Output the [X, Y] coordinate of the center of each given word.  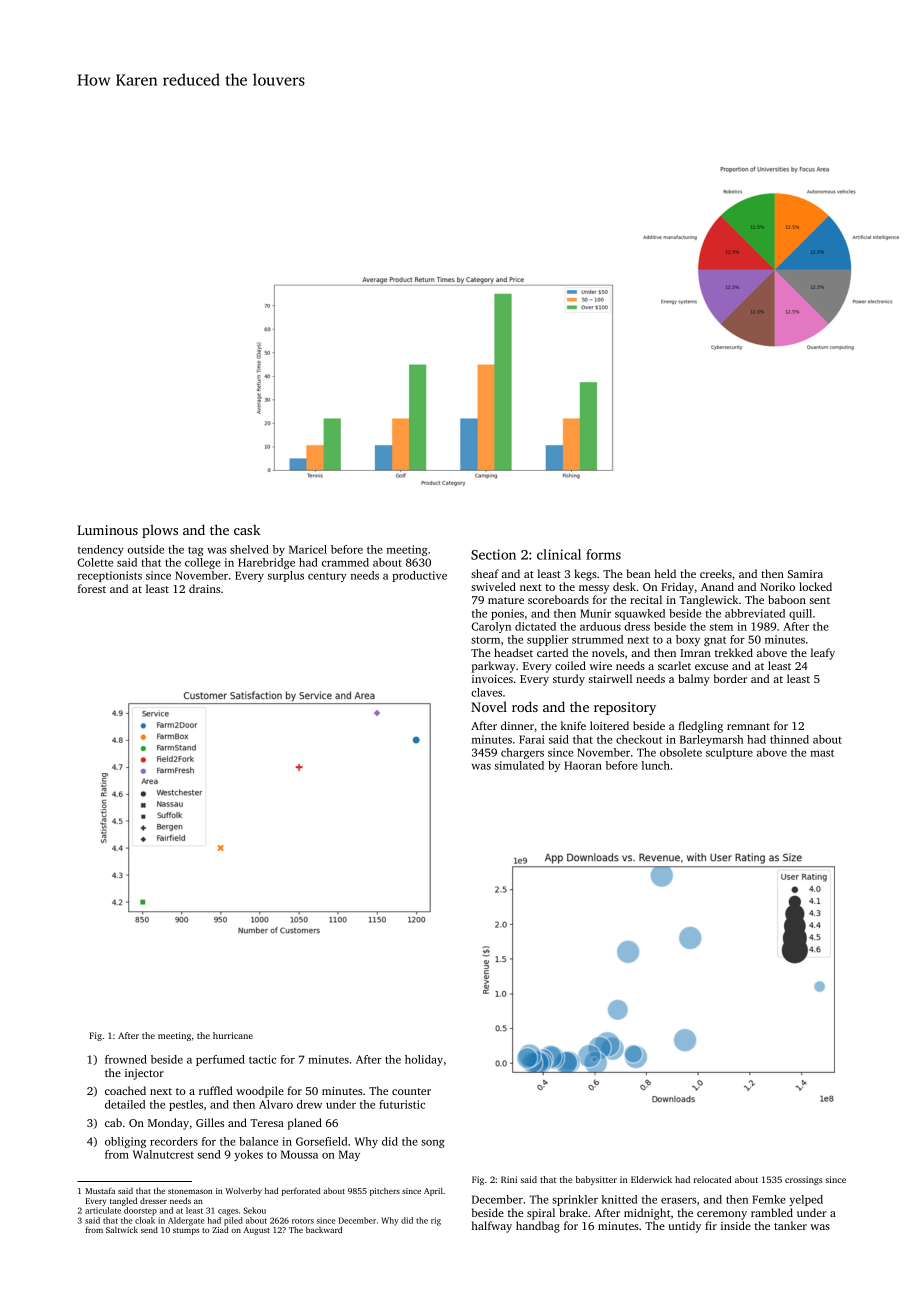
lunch [656, 765]
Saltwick [122, 1229]
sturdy [569, 680]
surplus [286, 576]
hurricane [233, 1035]
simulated [519, 765]
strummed [597, 639]
